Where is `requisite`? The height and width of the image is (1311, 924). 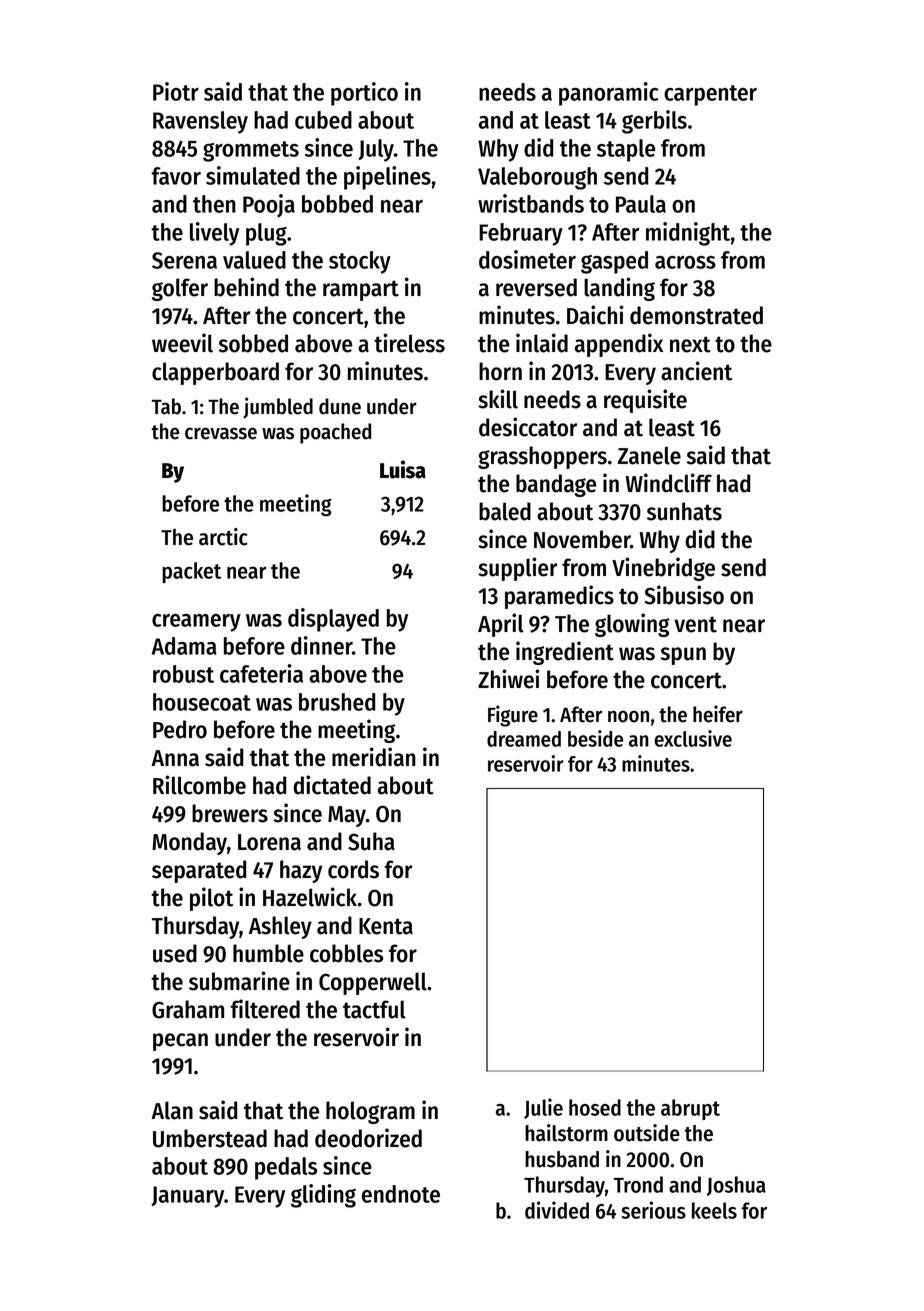 requisite is located at coordinates (645, 401).
